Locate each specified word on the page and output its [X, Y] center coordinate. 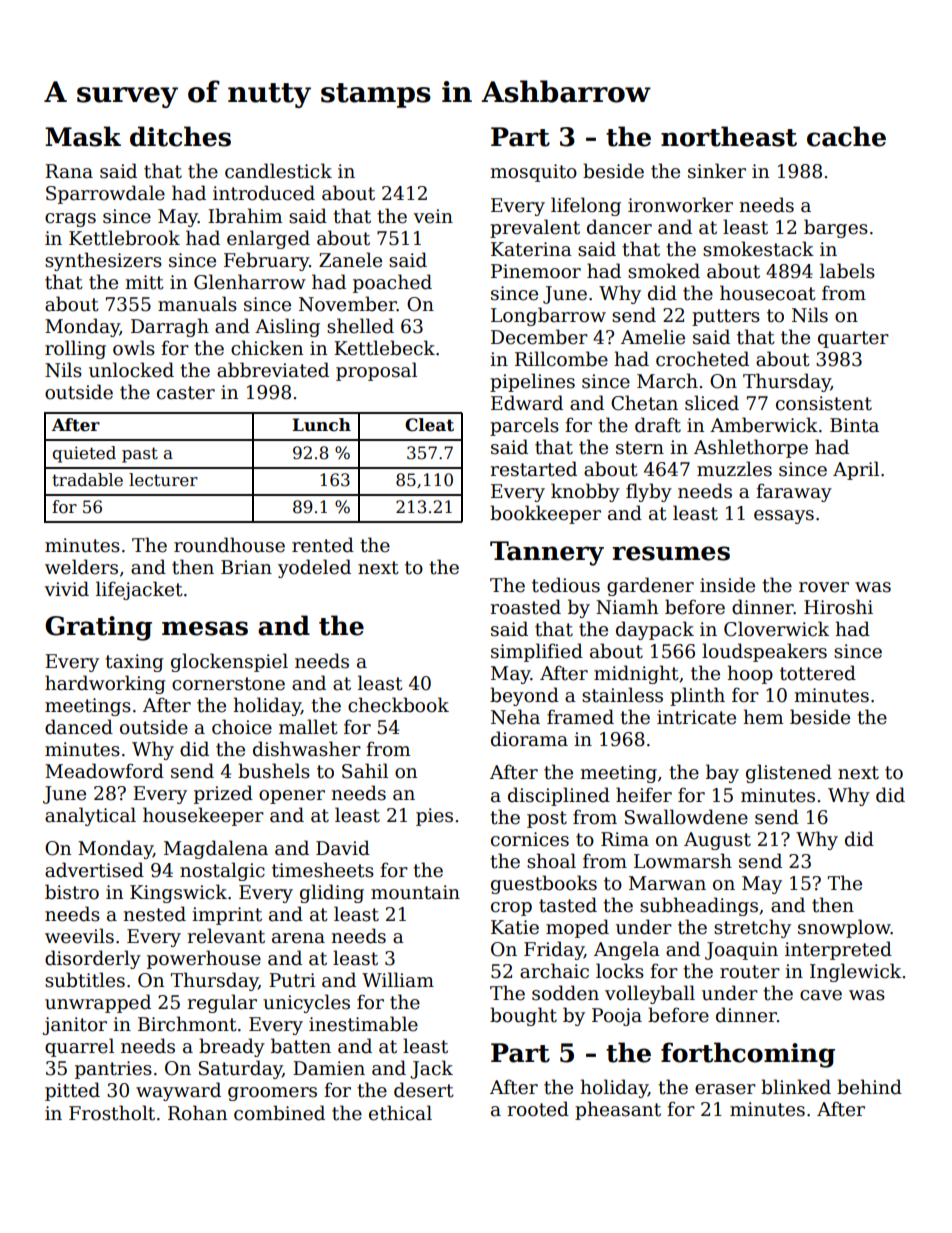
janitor [75, 1026]
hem [763, 717]
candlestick [278, 171]
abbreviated [273, 370]
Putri [292, 980]
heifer [644, 795]
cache [846, 136]
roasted [525, 607]
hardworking [105, 684]
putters [726, 317]
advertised [94, 870]
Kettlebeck [384, 348]
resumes [671, 553]
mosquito [533, 173]
